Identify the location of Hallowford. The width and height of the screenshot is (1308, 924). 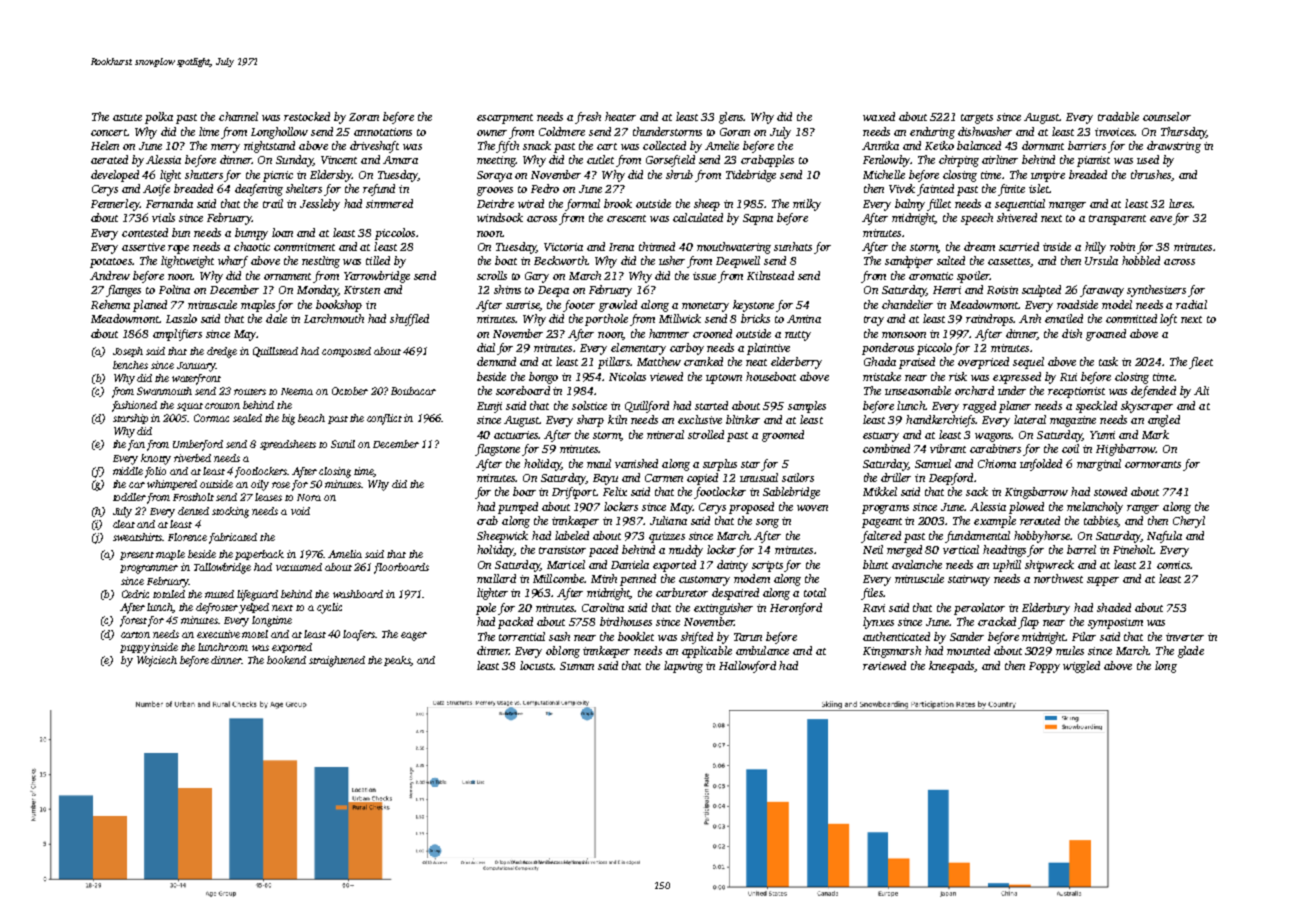
(747, 667).
